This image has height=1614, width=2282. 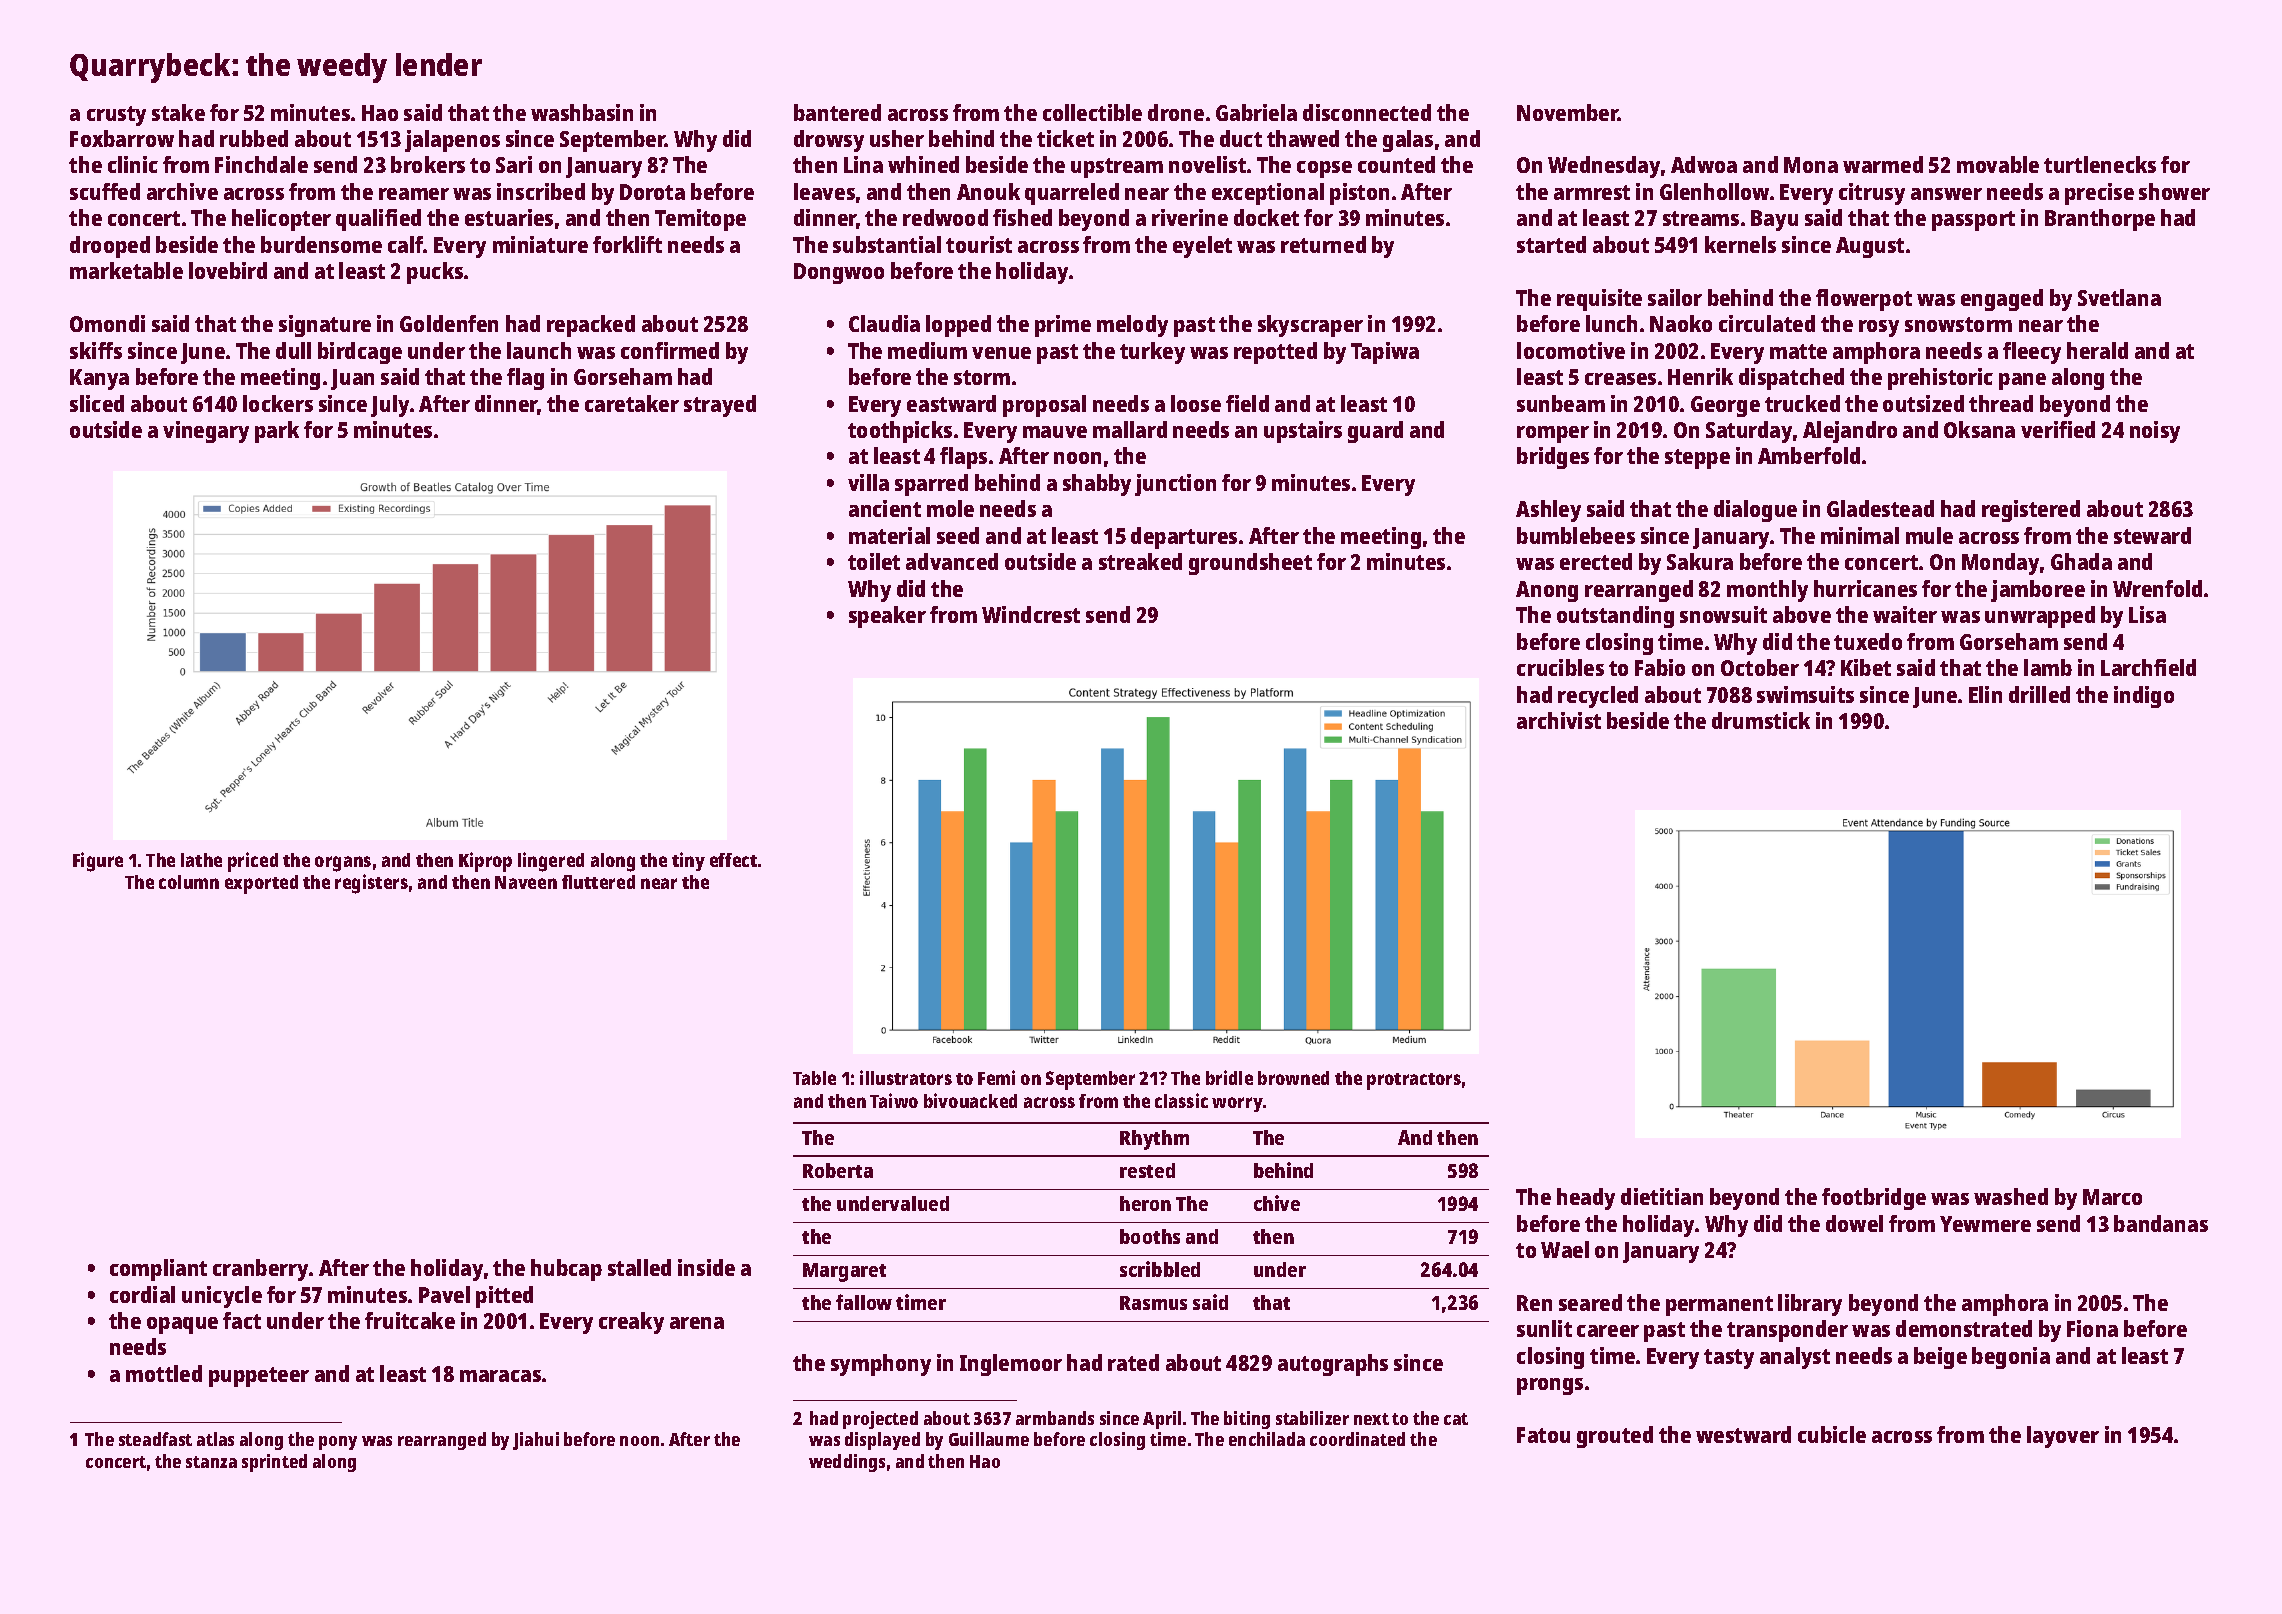 I want to click on beige, so click(x=1940, y=1358).
